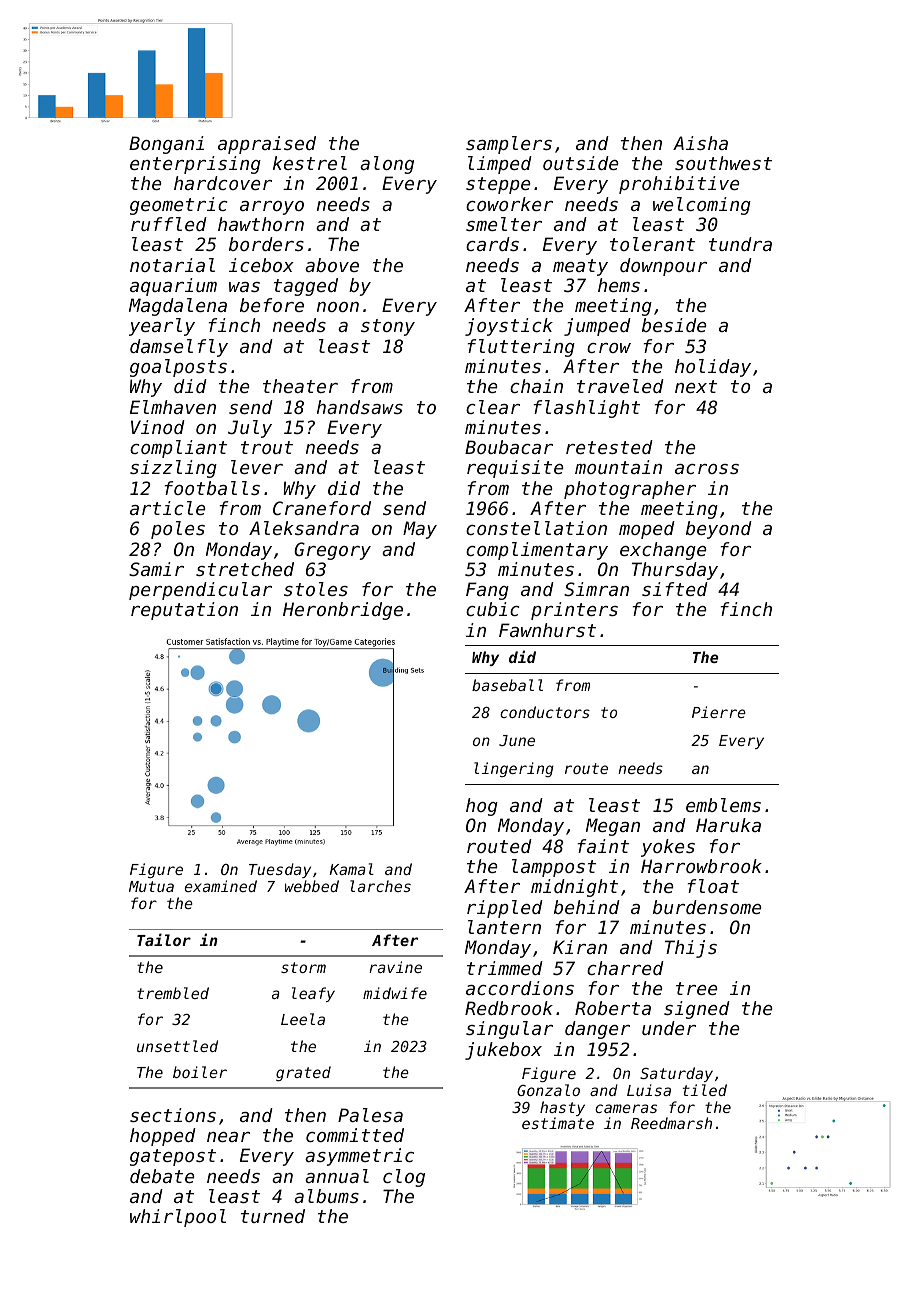  Describe the element at coordinates (178, 1218) in the page. I see `whirlpool` at that location.
